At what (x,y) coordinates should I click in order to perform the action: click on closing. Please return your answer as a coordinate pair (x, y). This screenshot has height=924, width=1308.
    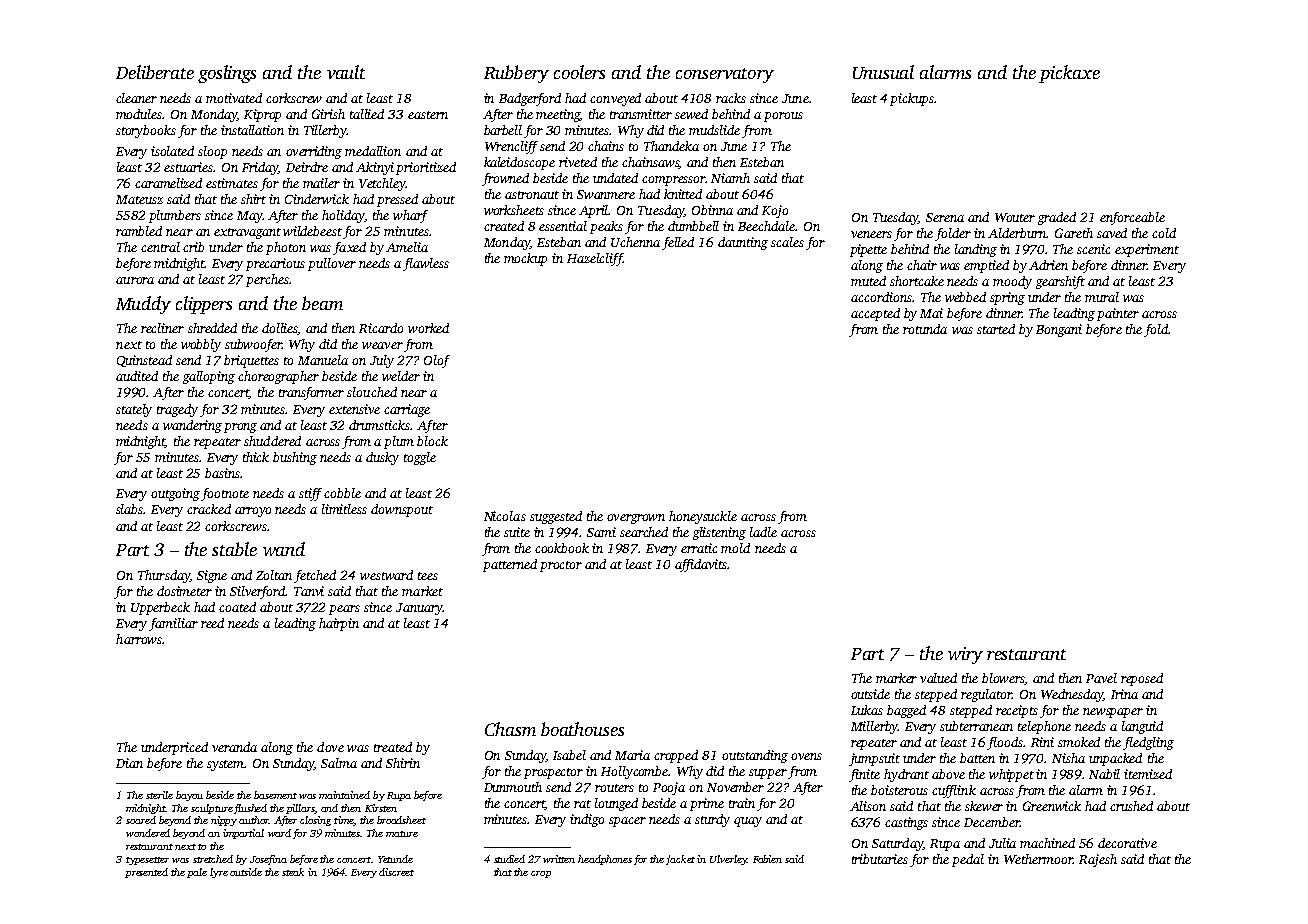
    Looking at the image, I should click on (315, 821).
